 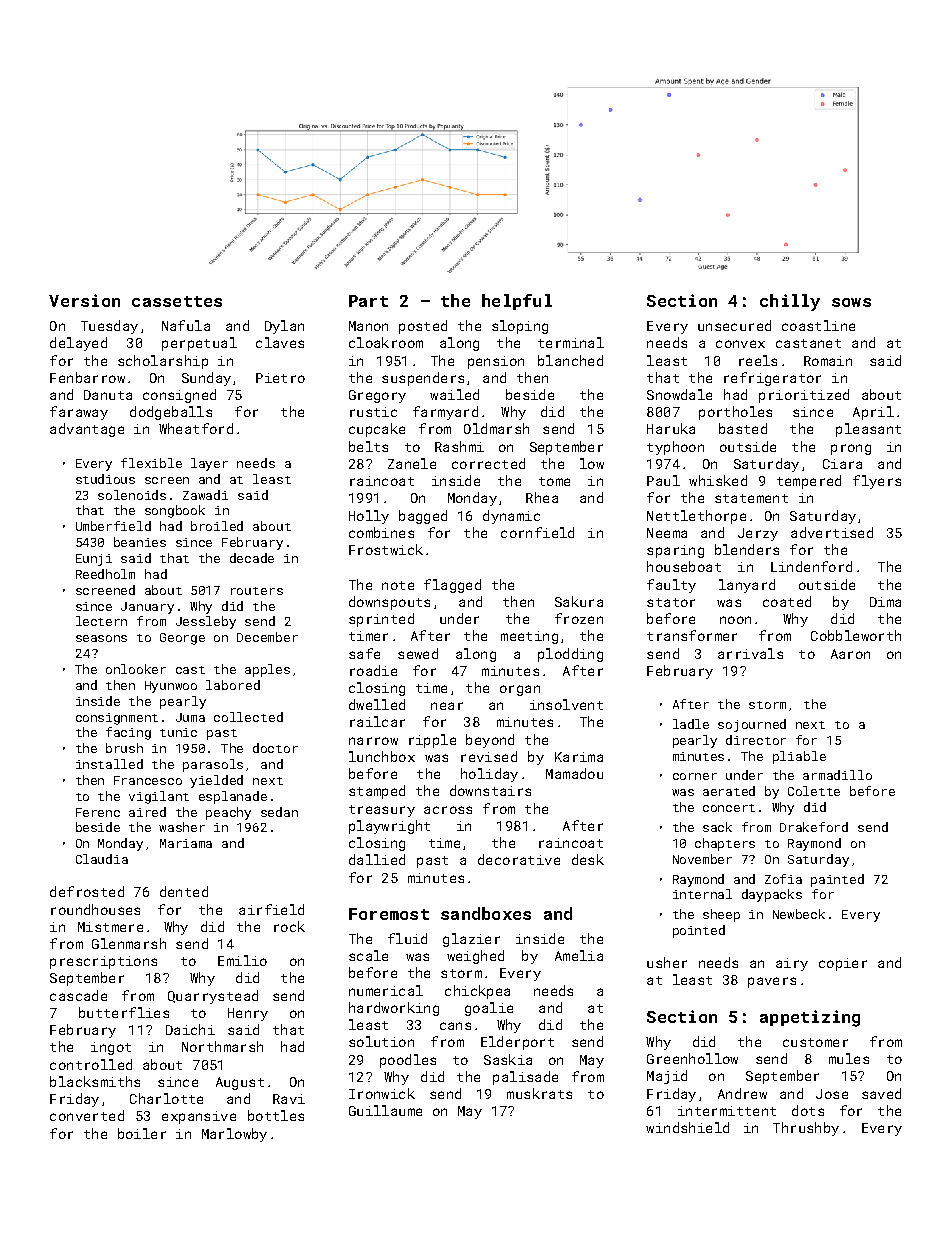 I want to click on chapters, so click(x=725, y=844).
